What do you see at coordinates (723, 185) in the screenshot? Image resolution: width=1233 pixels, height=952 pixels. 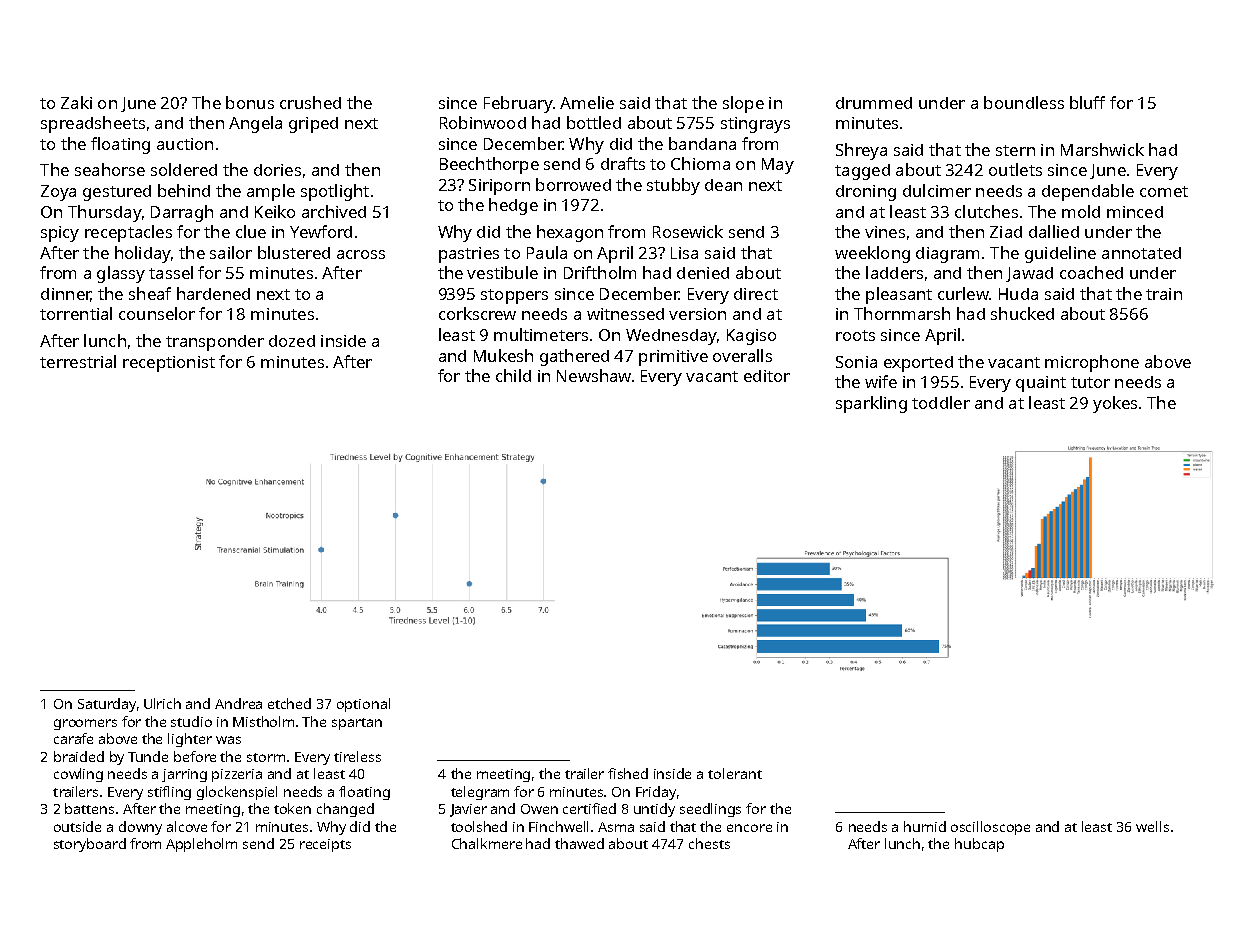 I see `dean` at bounding box center [723, 185].
